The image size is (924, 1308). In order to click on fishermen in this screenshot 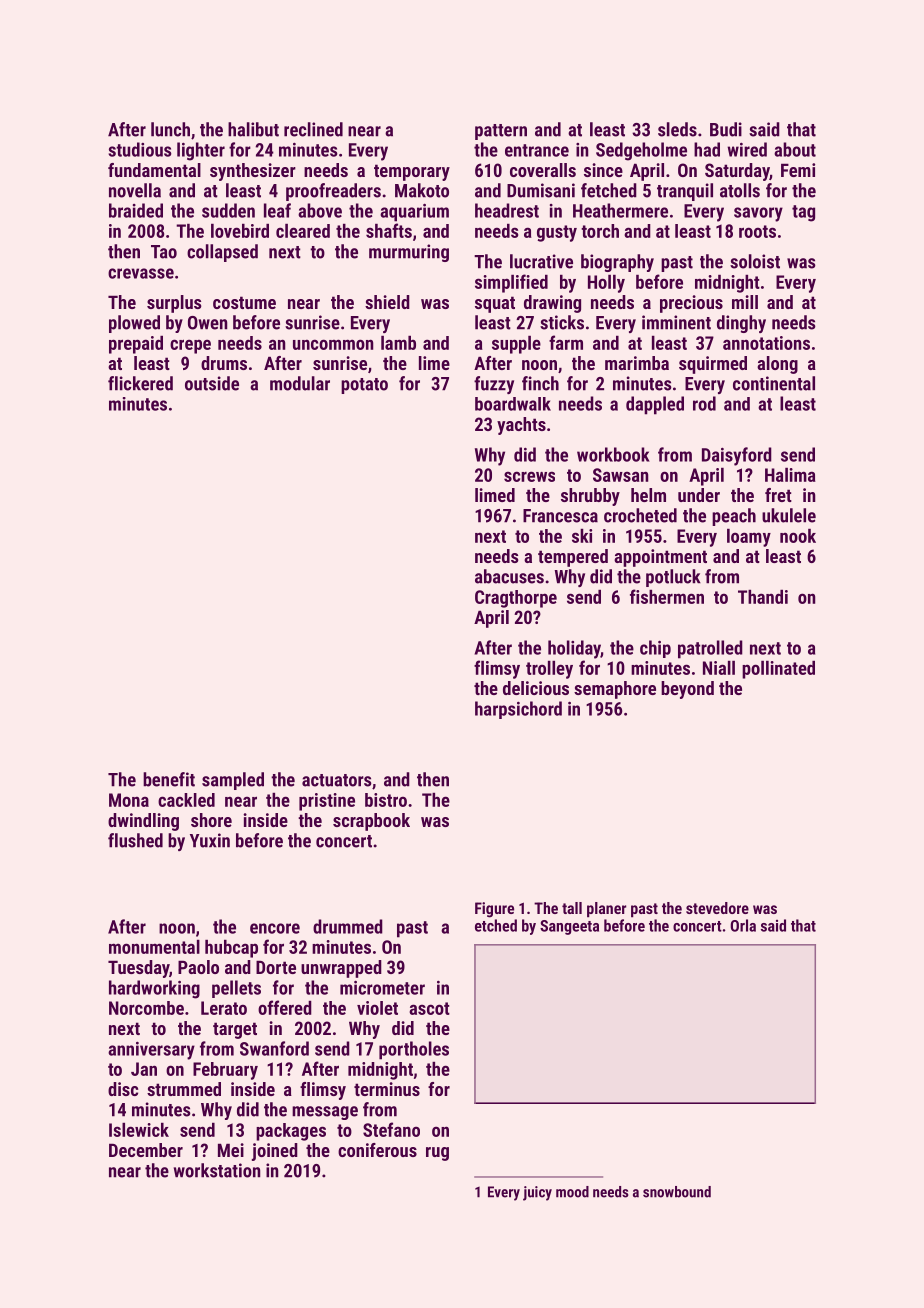, I will do `click(667, 596)`.
